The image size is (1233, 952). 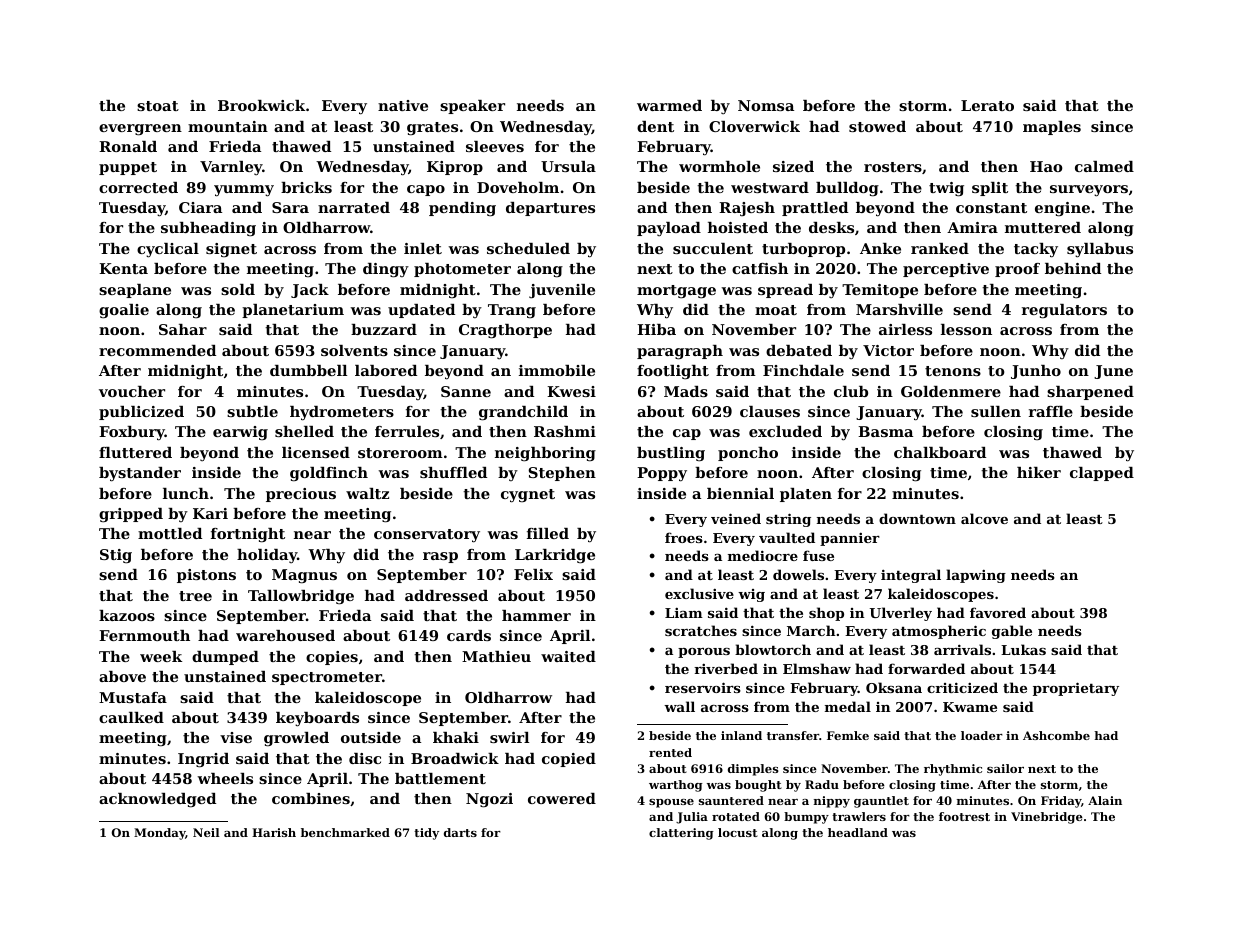 I want to click on benchmarked, so click(x=345, y=832).
